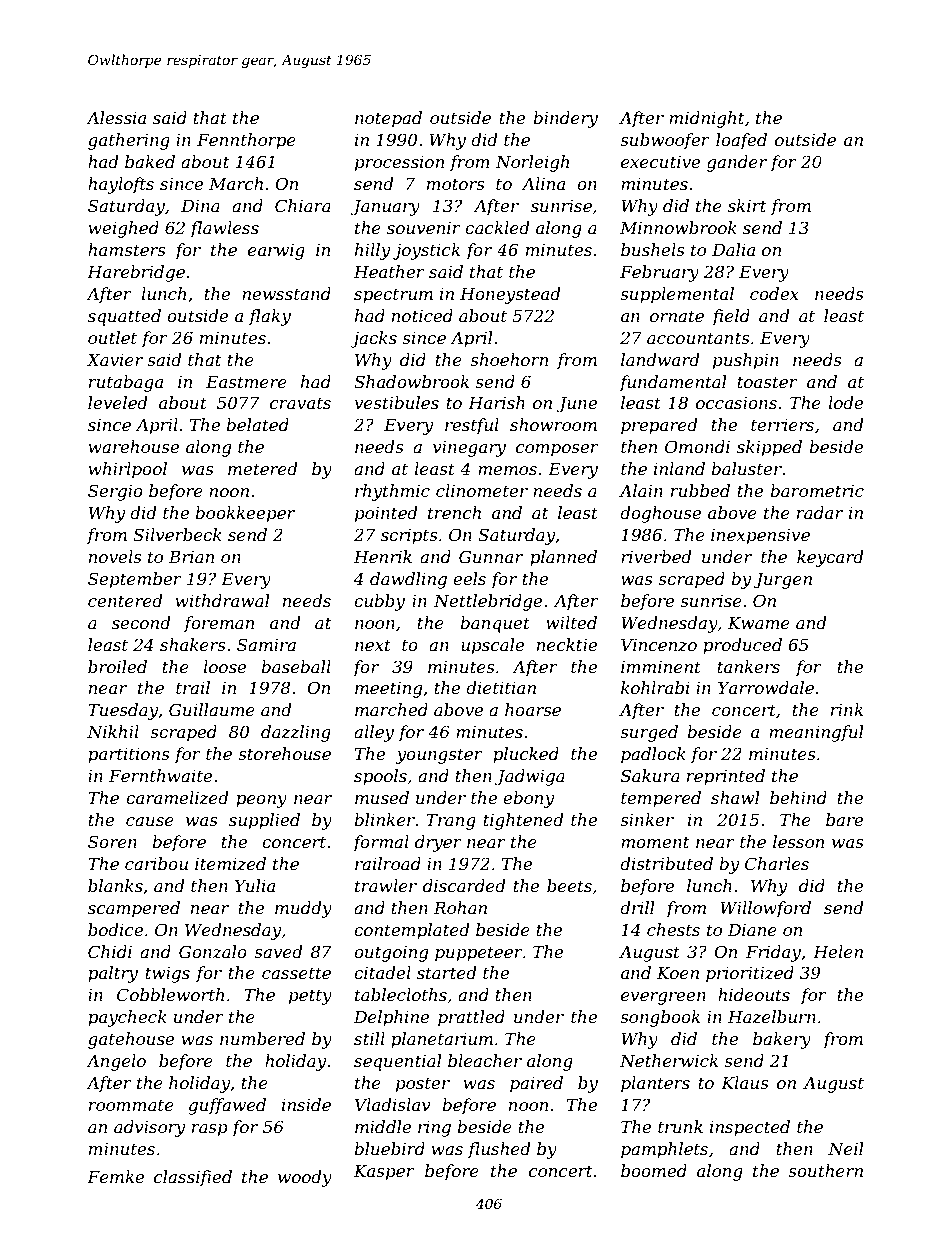 Image resolution: width=952 pixels, height=1233 pixels. I want to click on Fennthorpe, so click(246, 141).
